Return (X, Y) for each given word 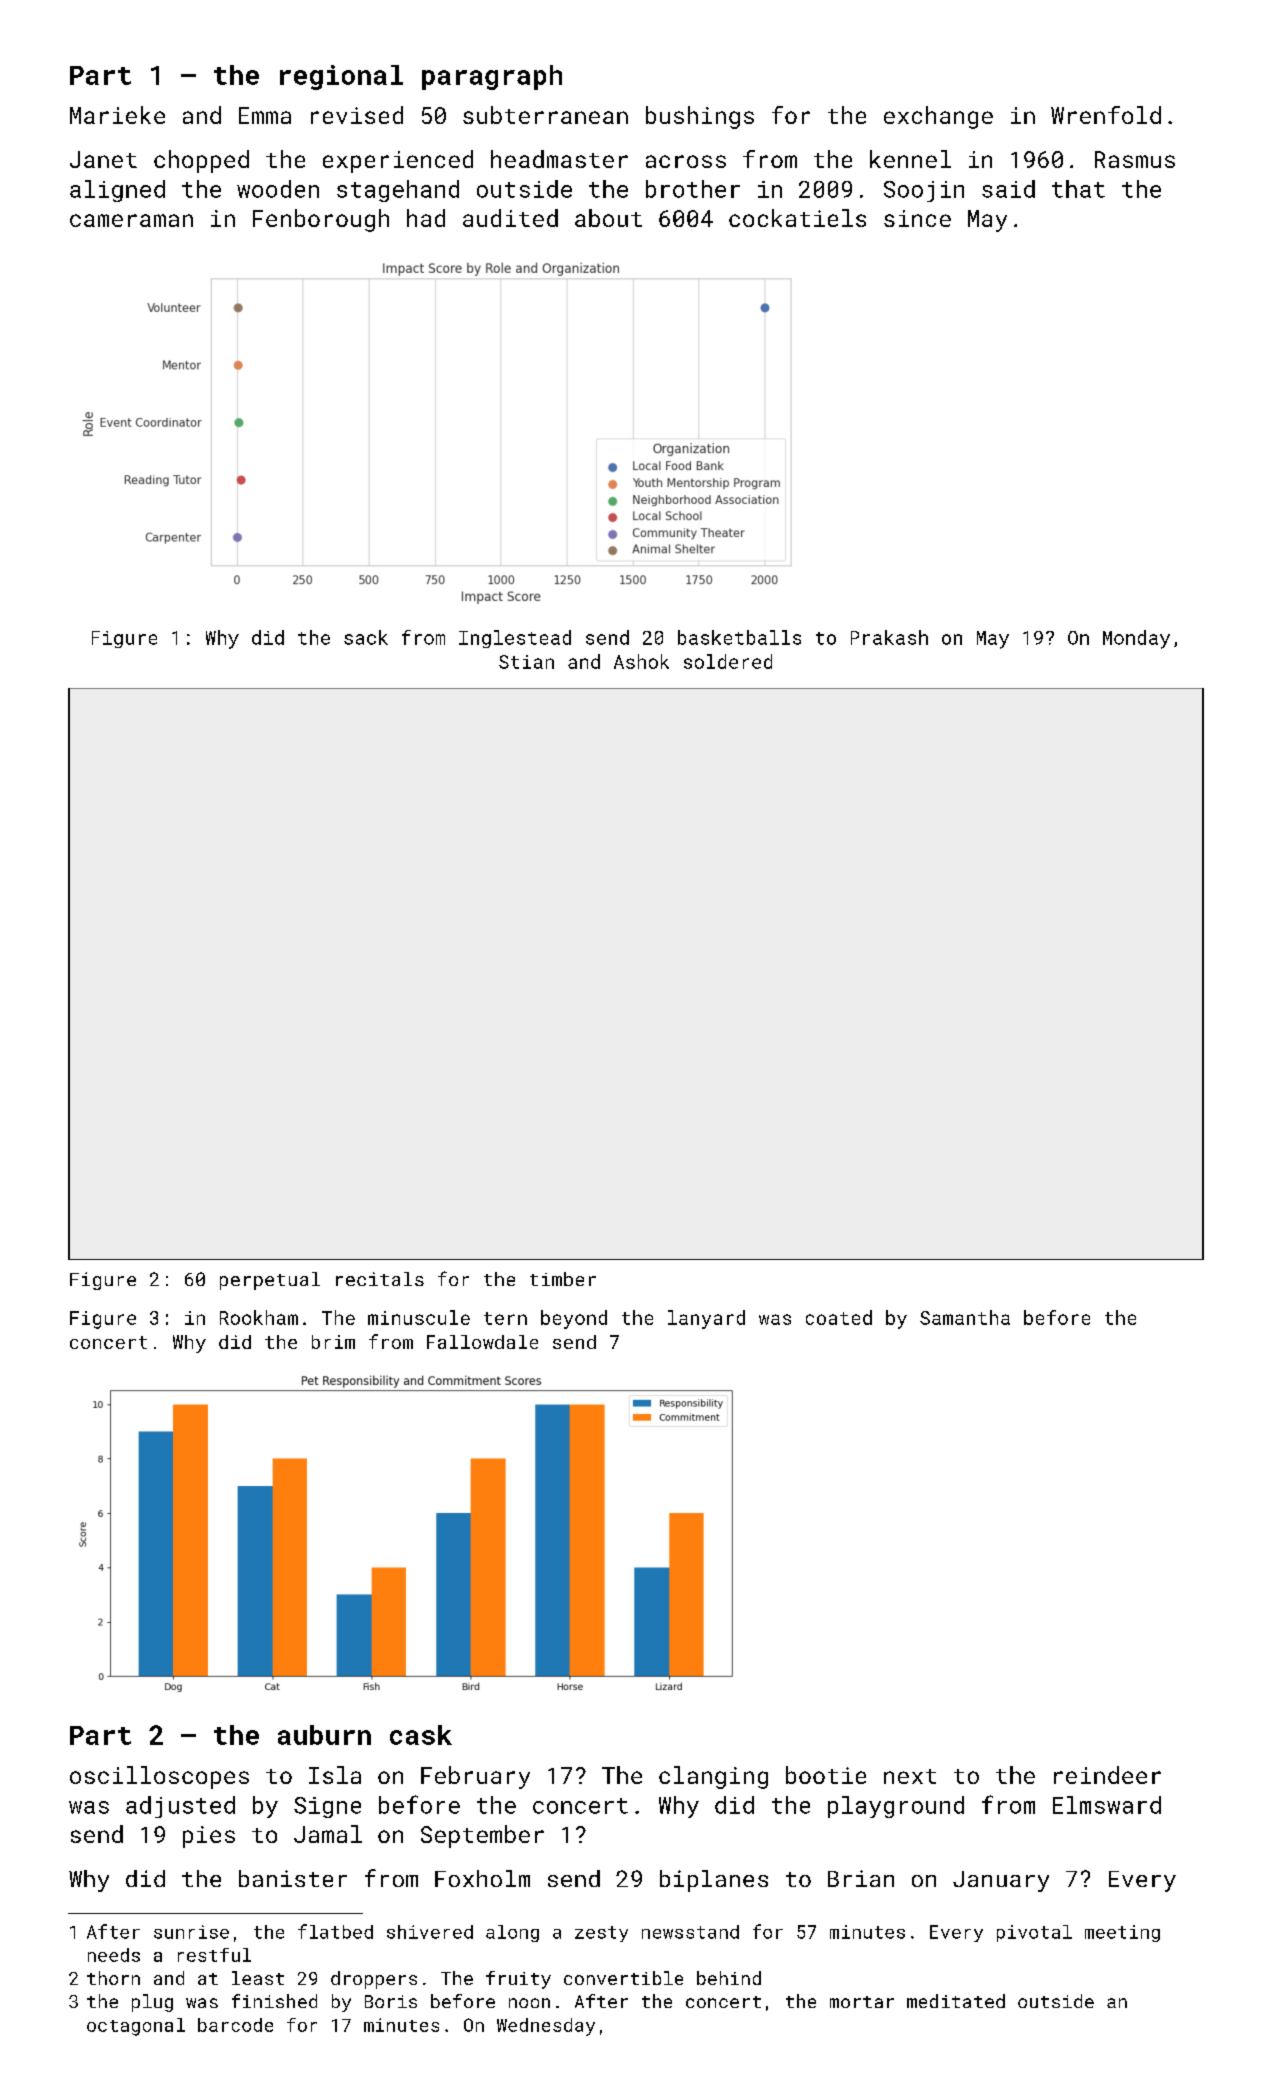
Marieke (117, 115)
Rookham (259, 1317)
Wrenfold (1106, 115)
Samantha (965, 1317)
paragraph (492, 77)
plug (152, 2003)
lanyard (706, 1319)
